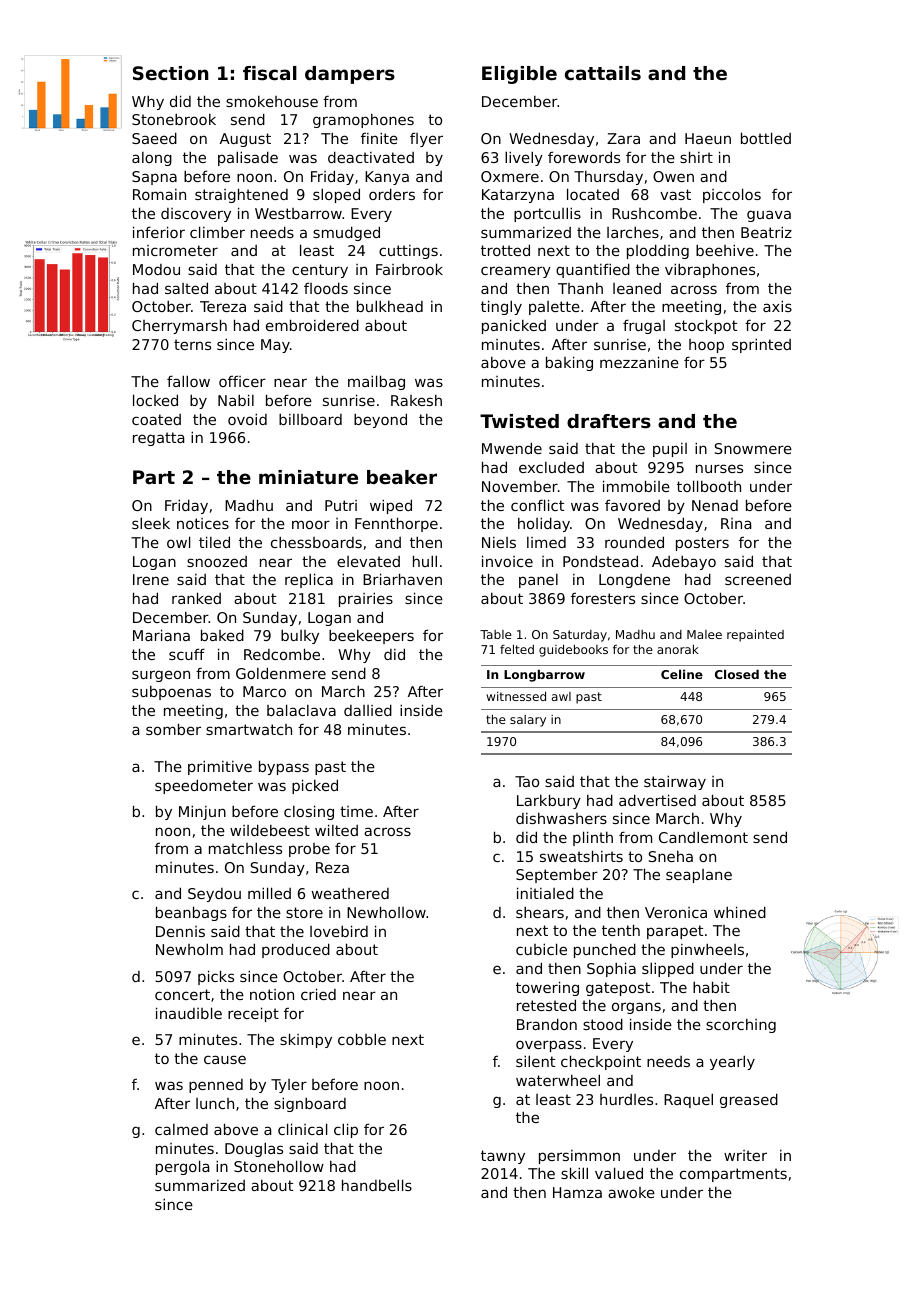  I want to click on time, so click(356, 811).
